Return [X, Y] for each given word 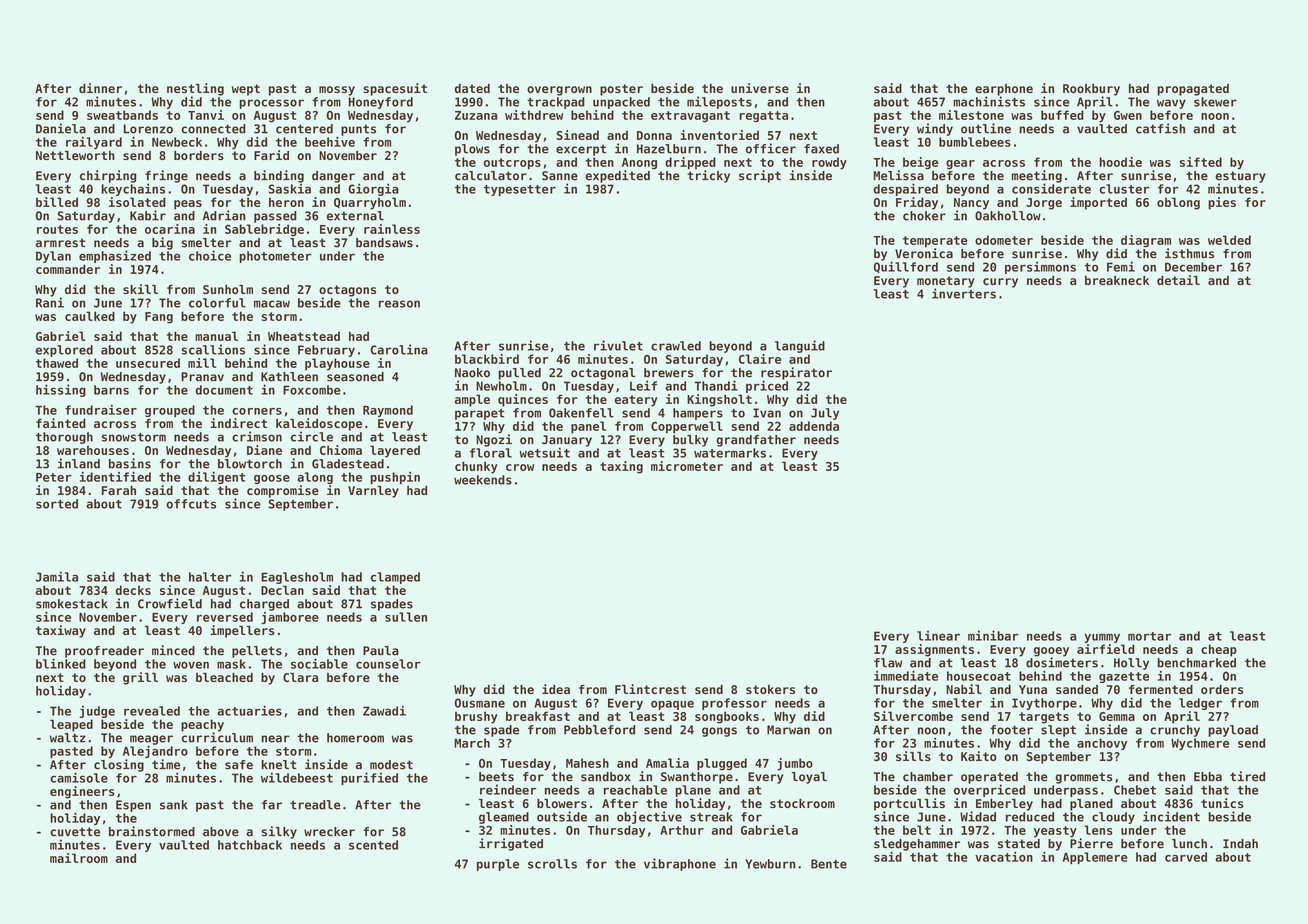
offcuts [191, 504]
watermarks [730, 453]
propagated [1193, 90]
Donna [654, 135]
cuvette [75, 832]
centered [304, 129]
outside [562, 816]
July [825, 414]
